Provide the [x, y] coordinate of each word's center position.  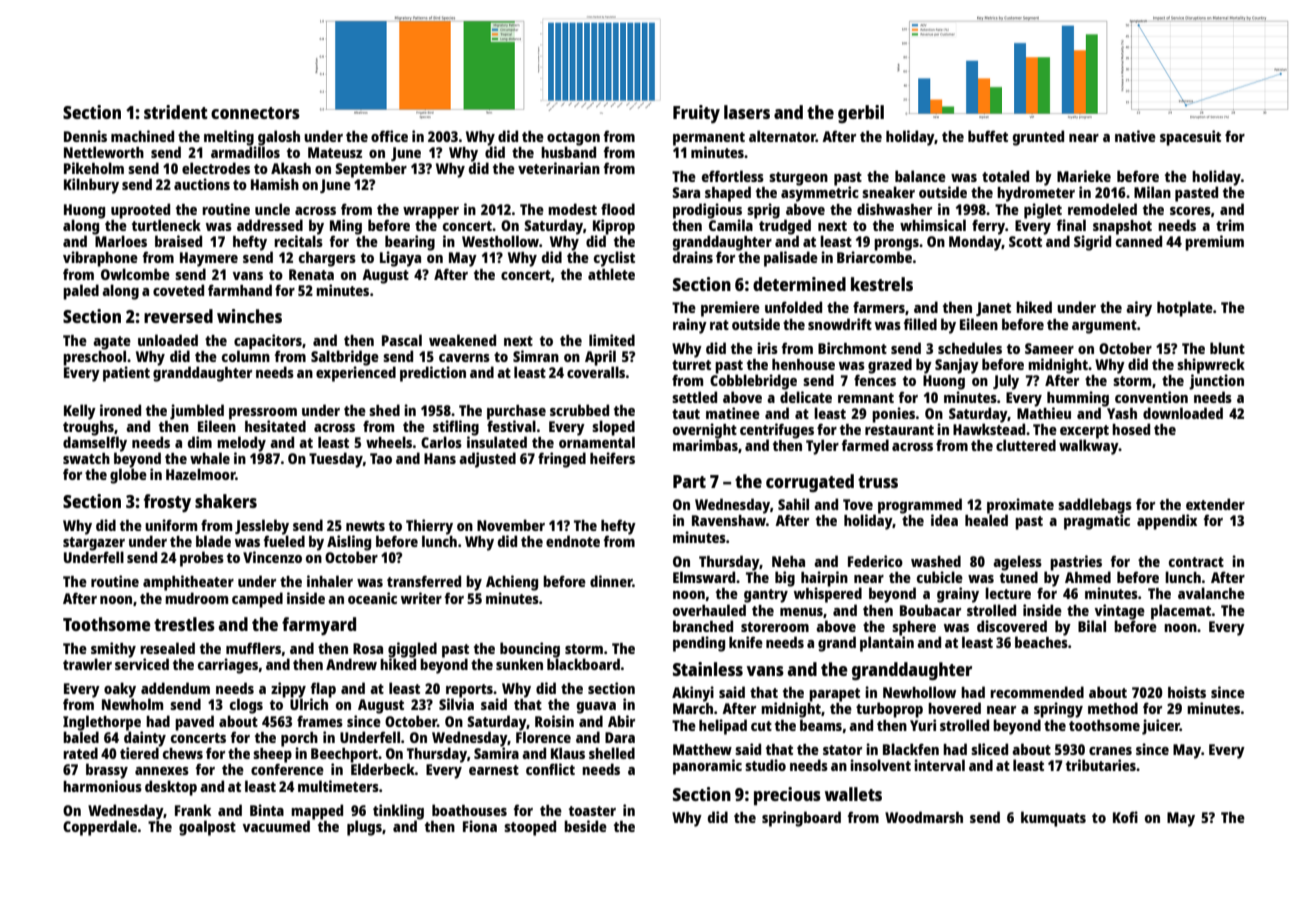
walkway [1089, 447]
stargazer [94, 544]
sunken [519, 664]
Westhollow [500, 241]
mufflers [253, 648]
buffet [988, 136]
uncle [272, 209]
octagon [573, 139]
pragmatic [1097, 522]
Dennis [85, 136]
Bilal [1092, 626]
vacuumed [276, 826]
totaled [1005, 176]
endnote [573, 541]
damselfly [95, 444]
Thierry [429, 527]
